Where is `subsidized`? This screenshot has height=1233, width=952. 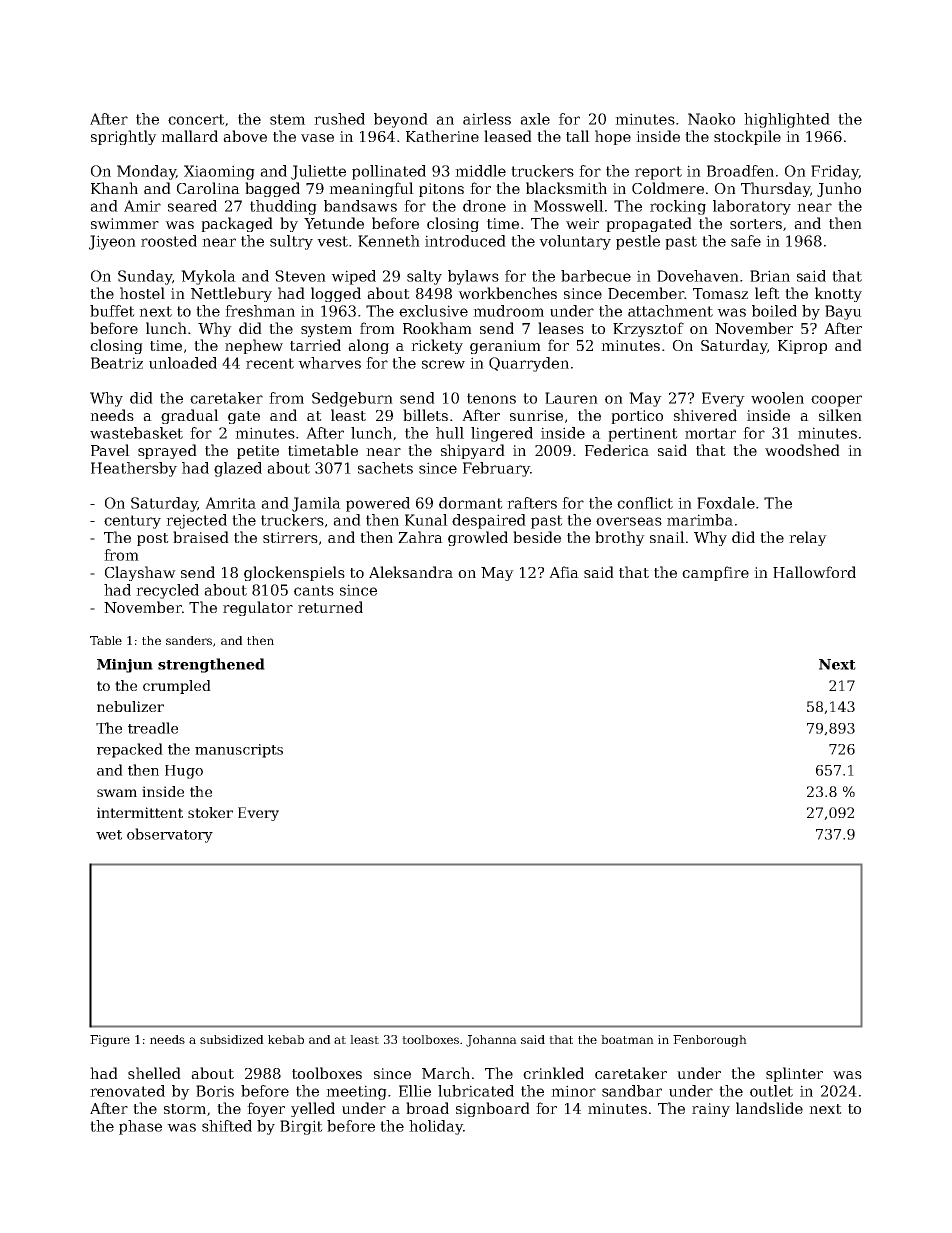
subsidized is located at coordinates (232, 1039).
